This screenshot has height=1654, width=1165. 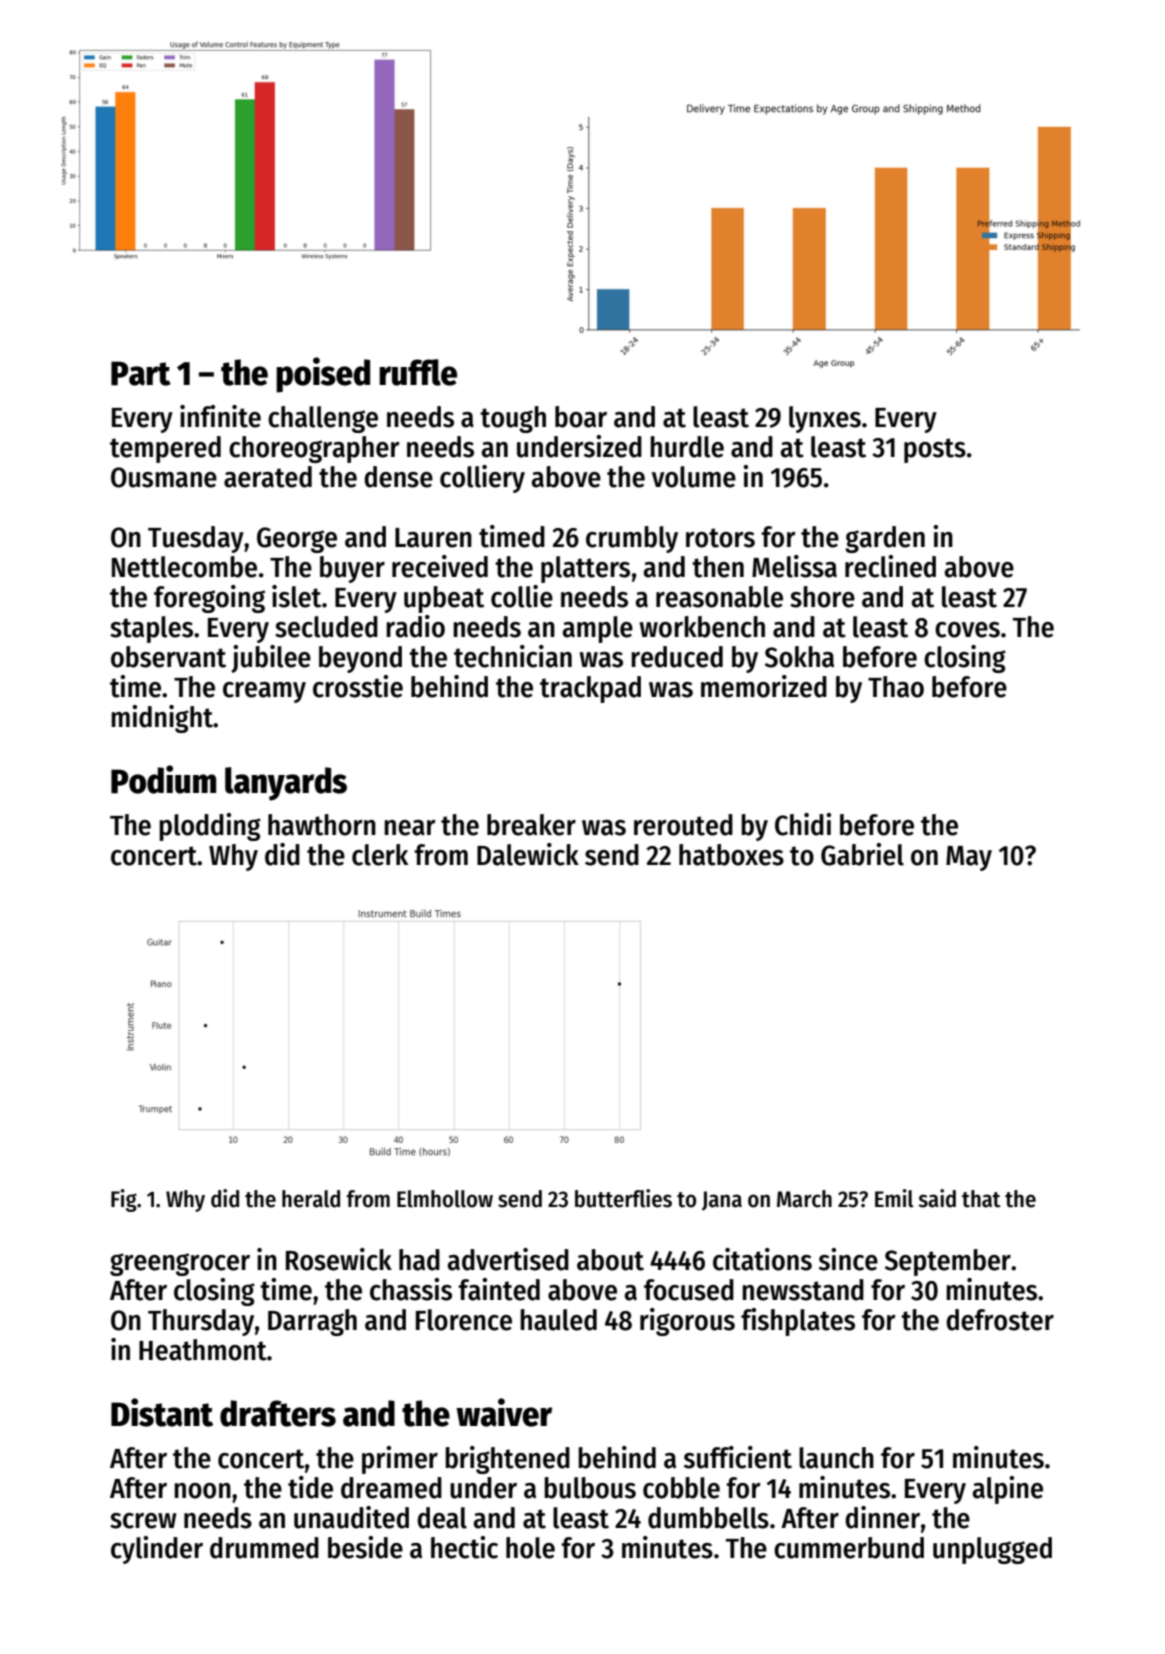 I want to click on that, so click(x=981, y=1199).
